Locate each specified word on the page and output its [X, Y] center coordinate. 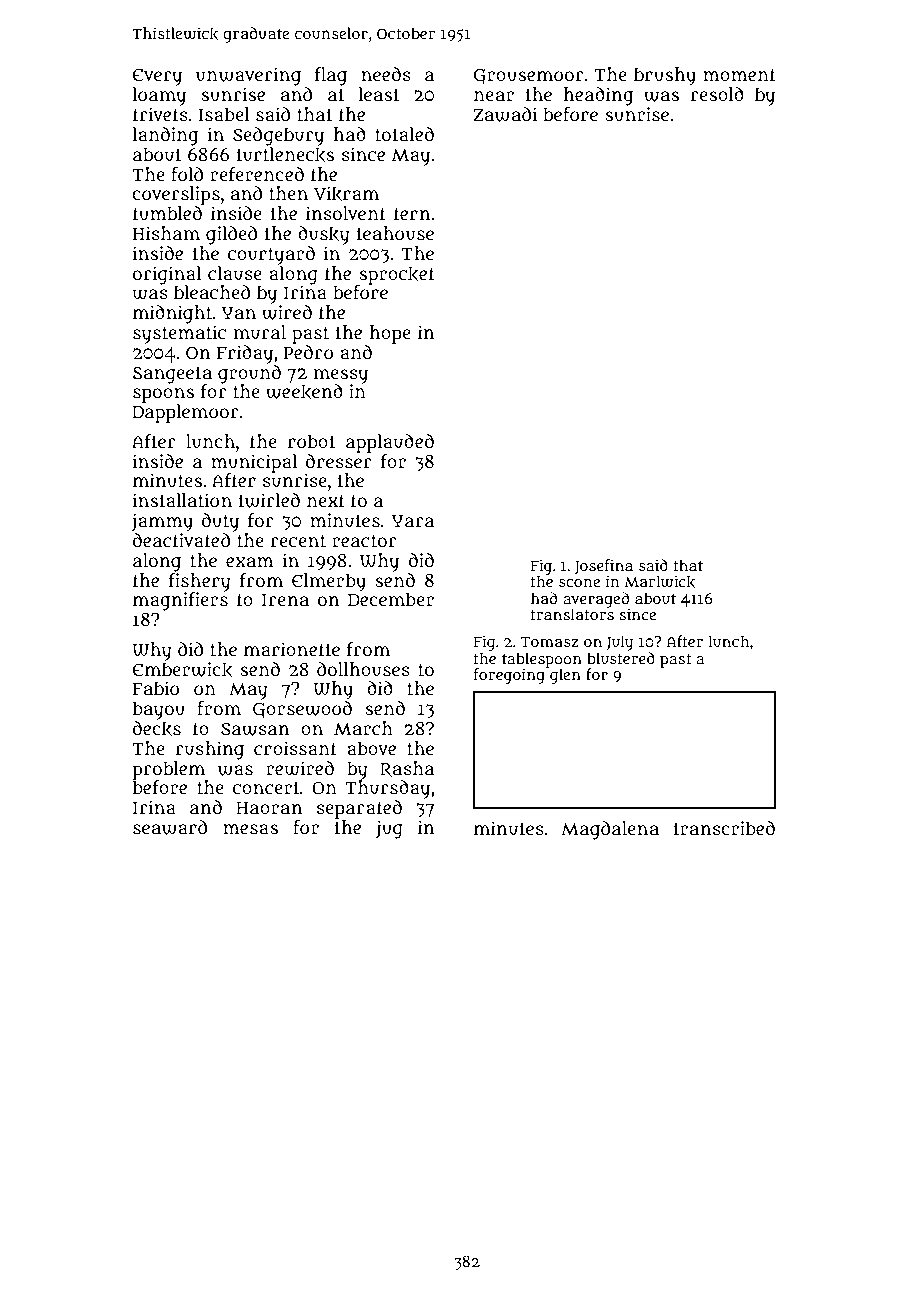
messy [341, 376]
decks [157, 729]
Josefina [604, 567]
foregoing [509, 676]
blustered [621, 658]
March [363, 728]
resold [717, 94]
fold [187, 174]
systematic [179, 334]
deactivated [181, 540]
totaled [404, 134]
